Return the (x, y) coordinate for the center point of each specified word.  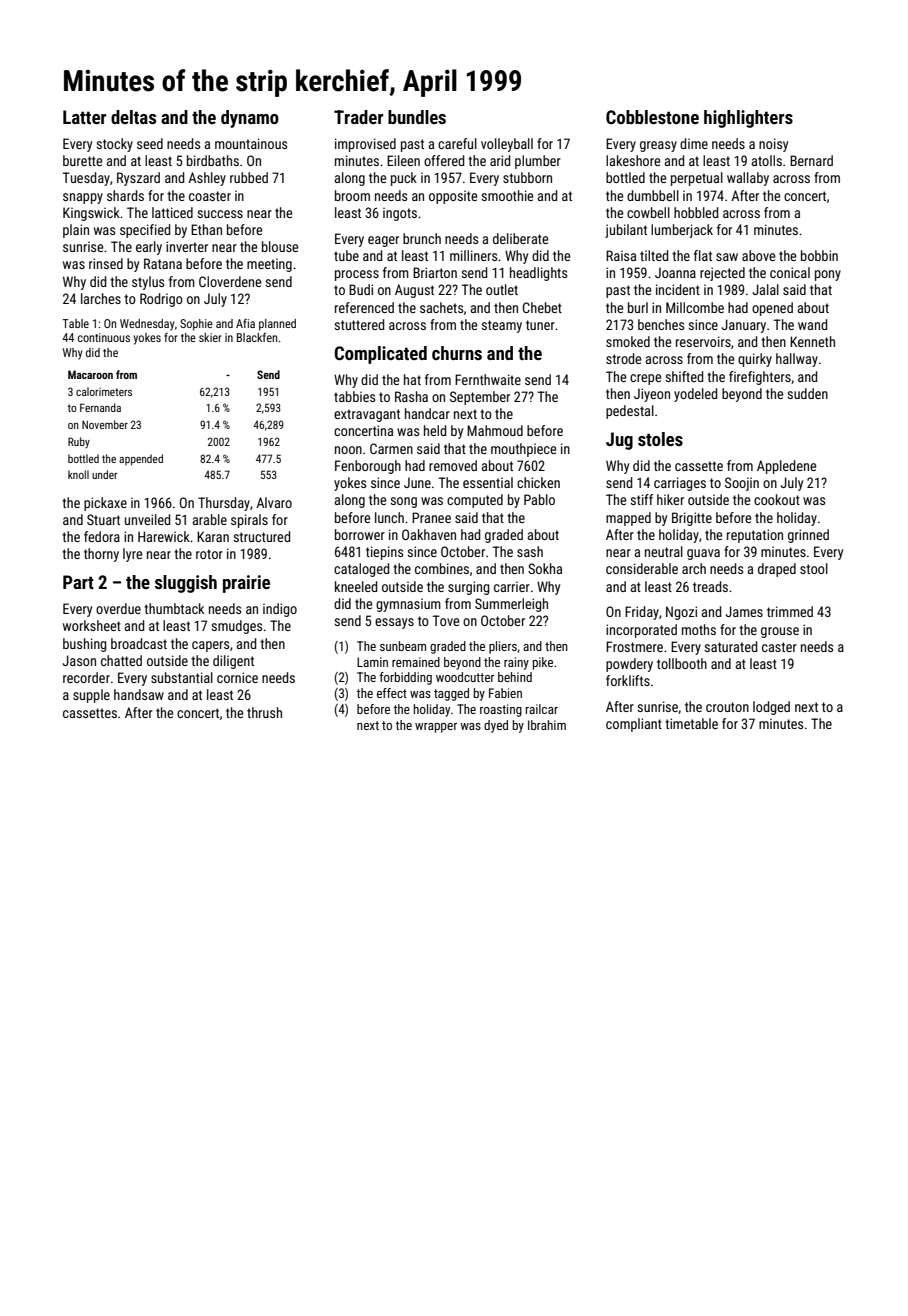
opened (772, 309)
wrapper (436, 728)
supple (91, 696)
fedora (102, 536)
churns (457, 353)
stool (814, 568)
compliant (634, 725)
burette (82, 160)
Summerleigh (511, 605)
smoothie (507, 195)
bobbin (819, 255)
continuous (104, 337)
